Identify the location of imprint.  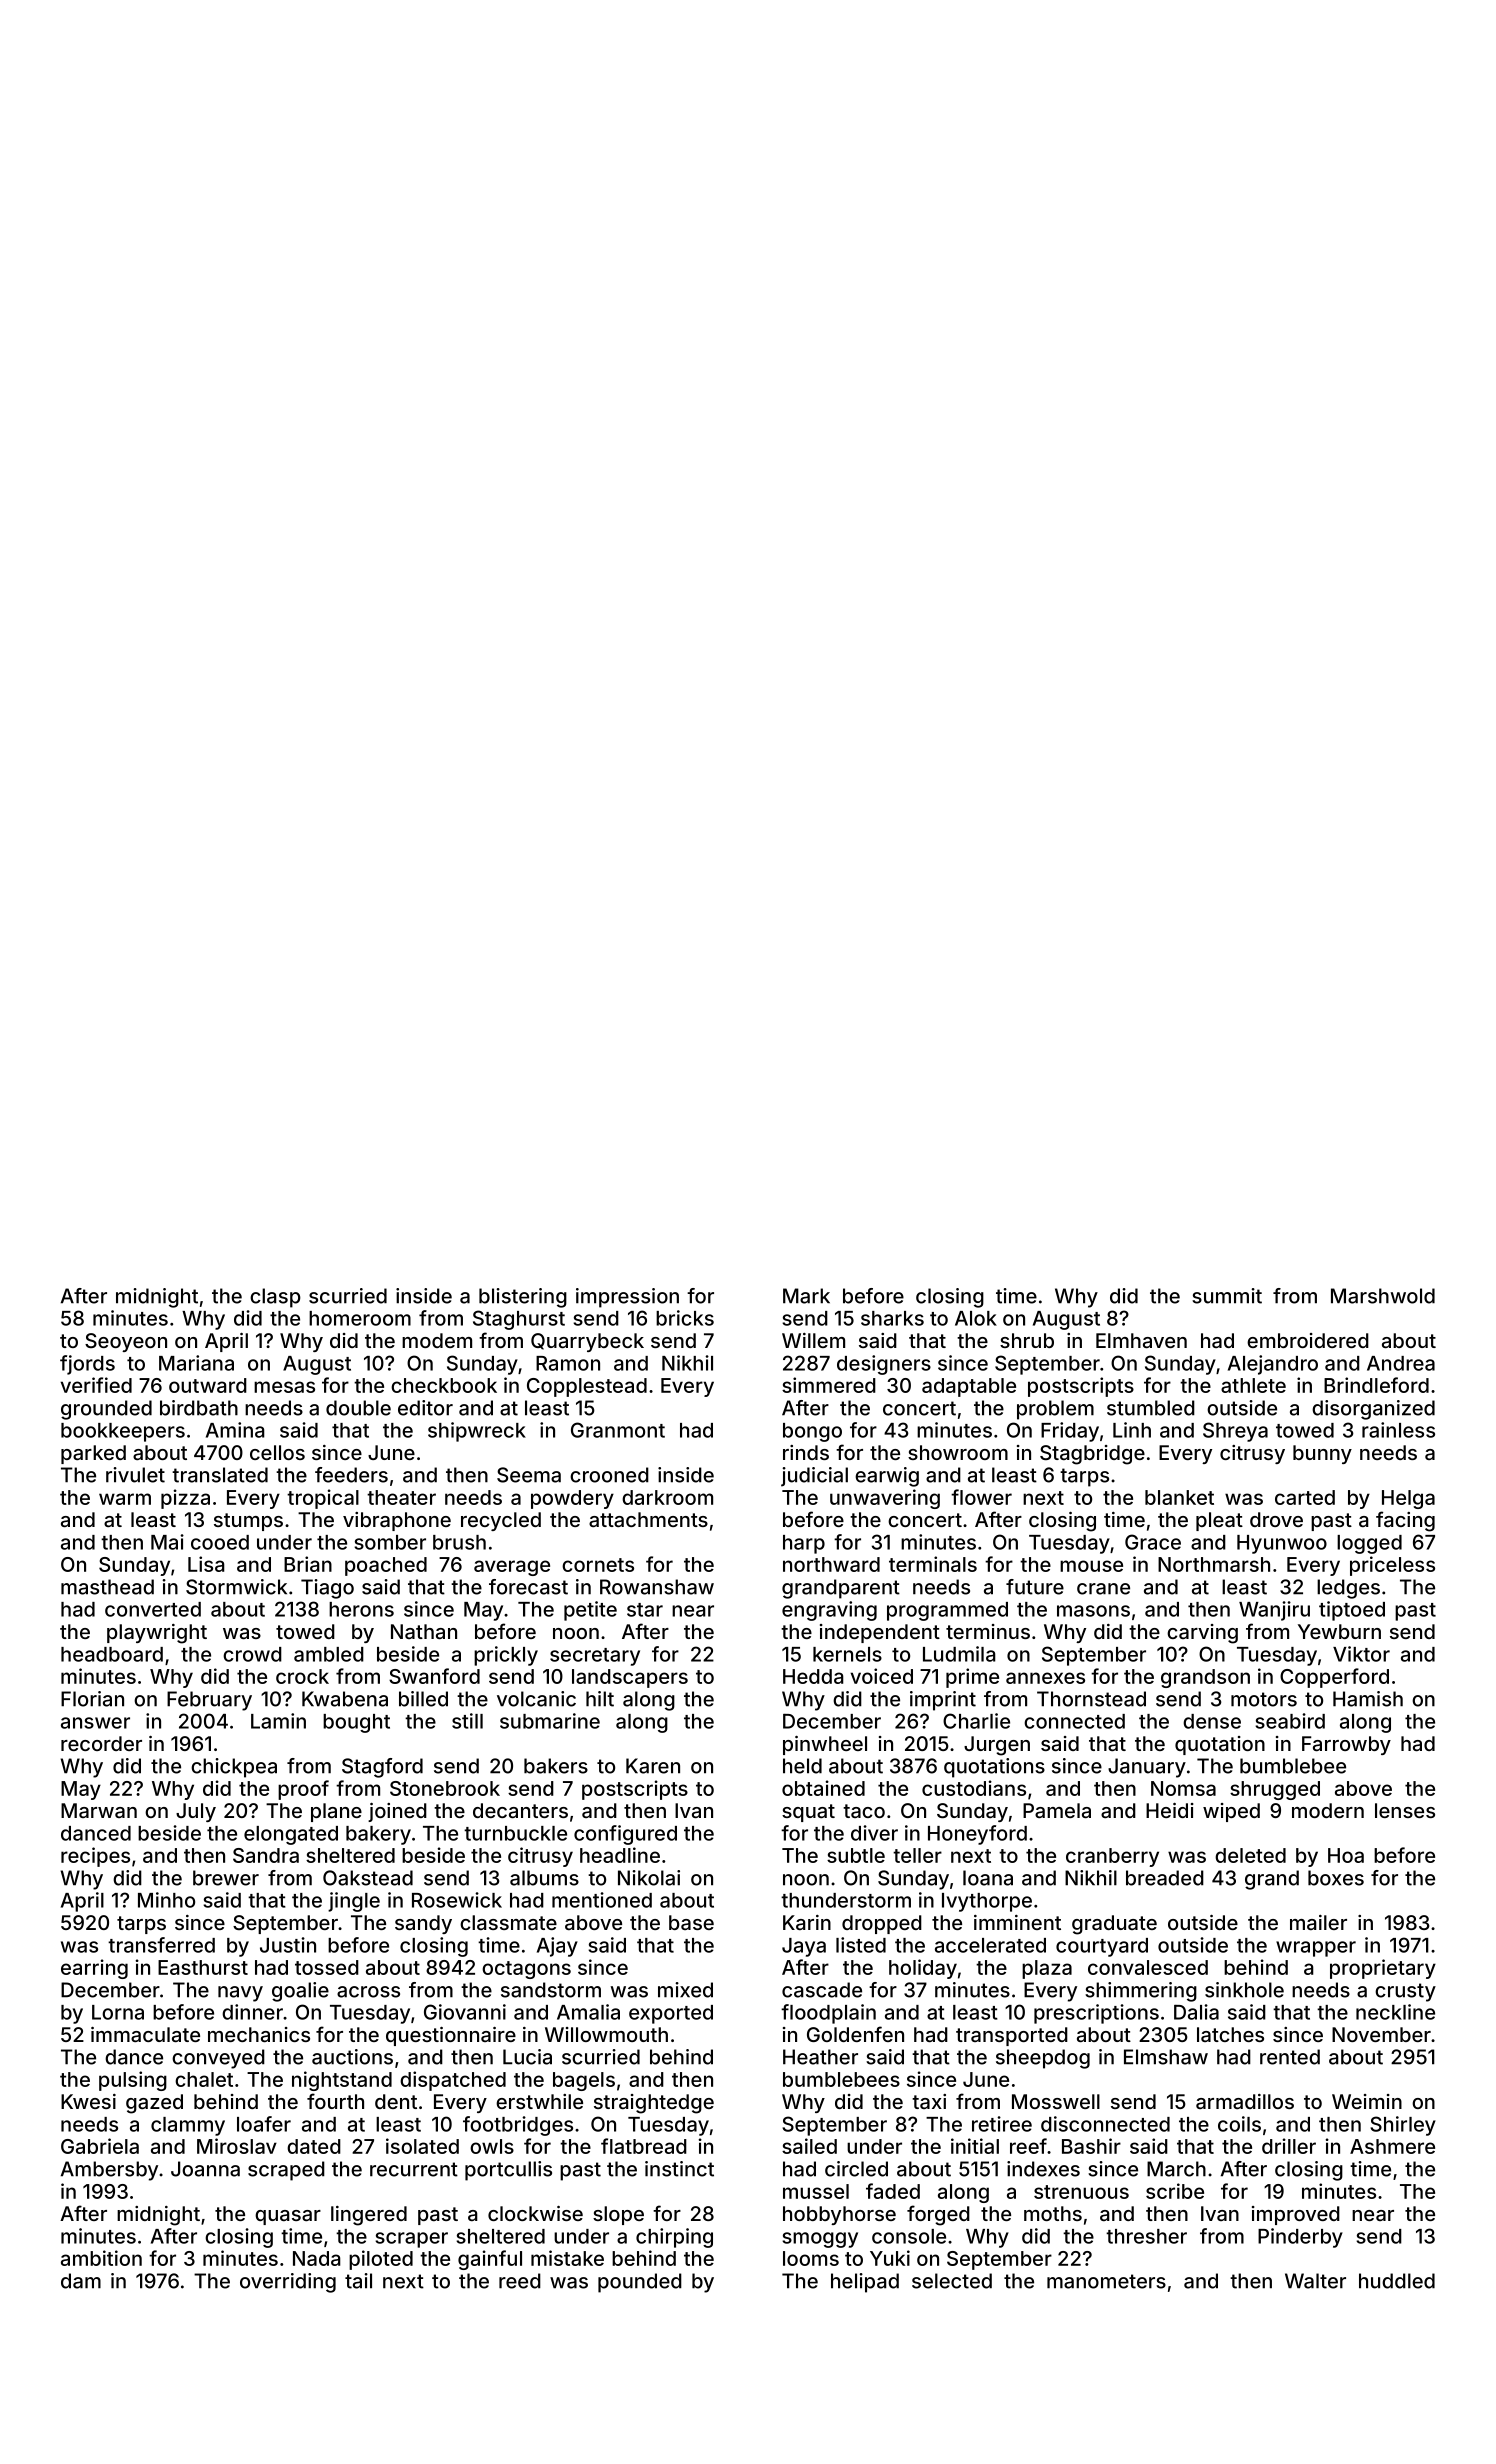
(943, 1701).
